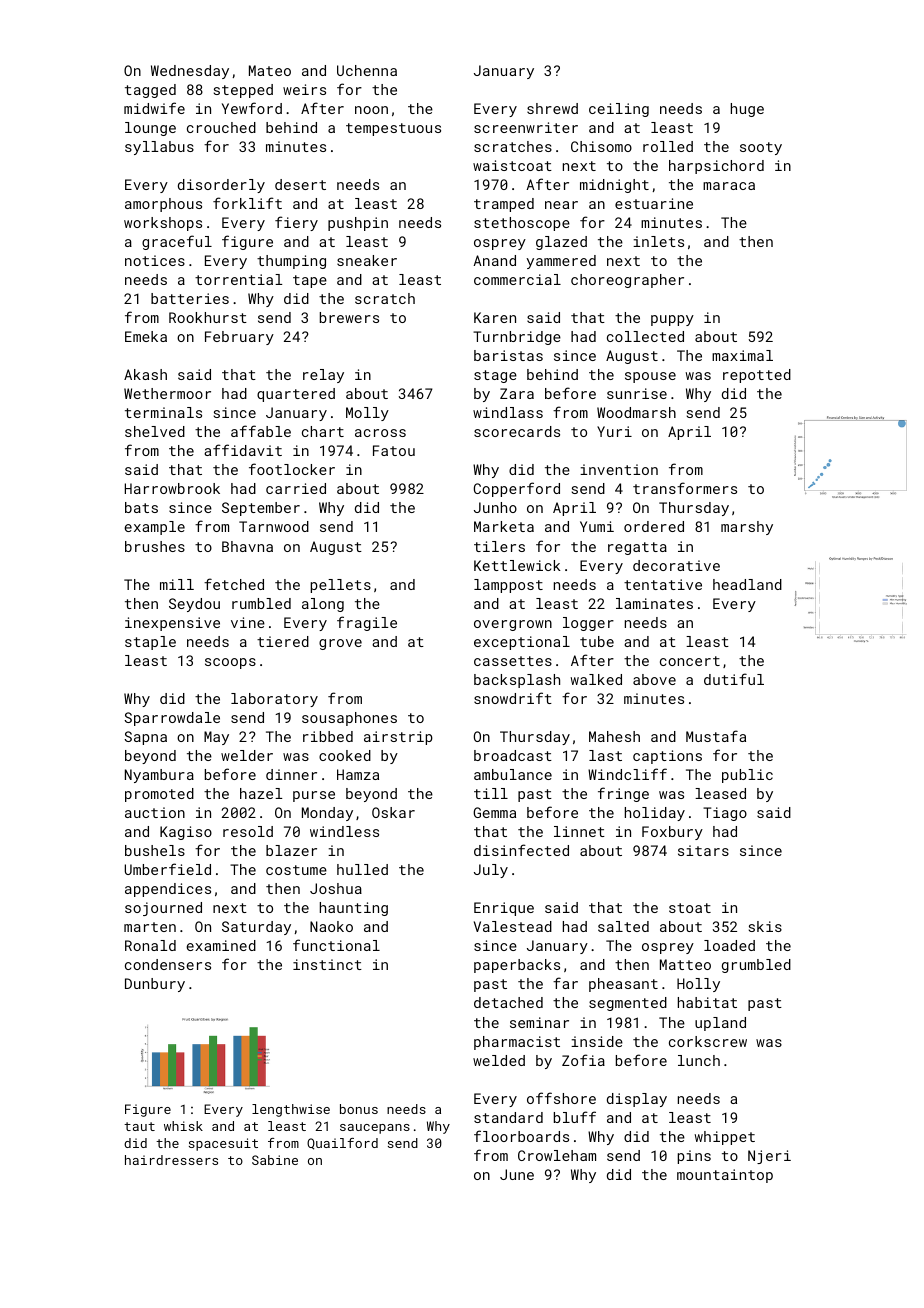 The width and height of the screenshot is (924, 1308). What do you see at coordinates (658, 241) in the screenshot?
I see `inlets` at bounding box center [658, 241].
